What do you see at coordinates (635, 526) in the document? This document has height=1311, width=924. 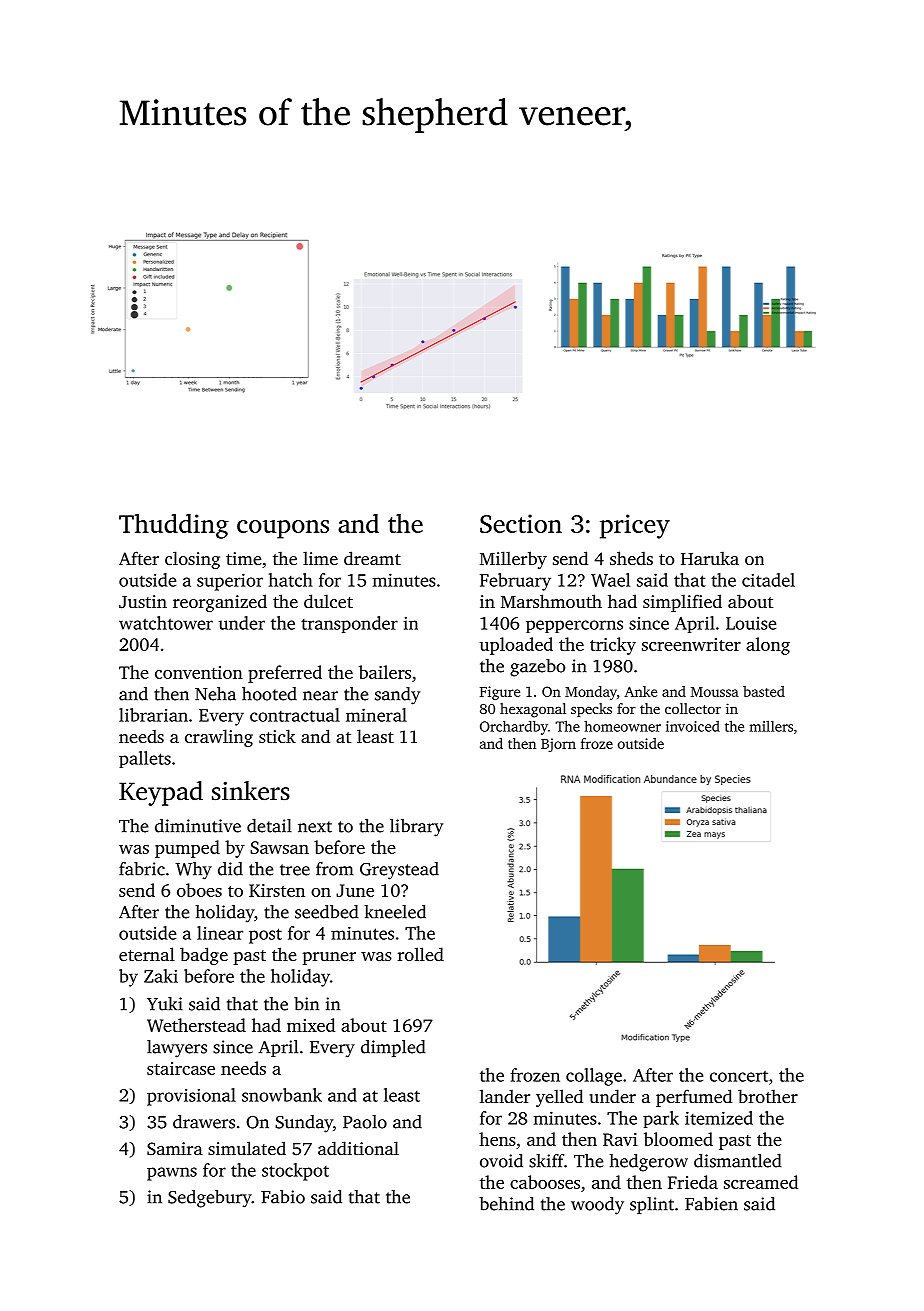 I see `pricey` at bounding box center [635, 526].
